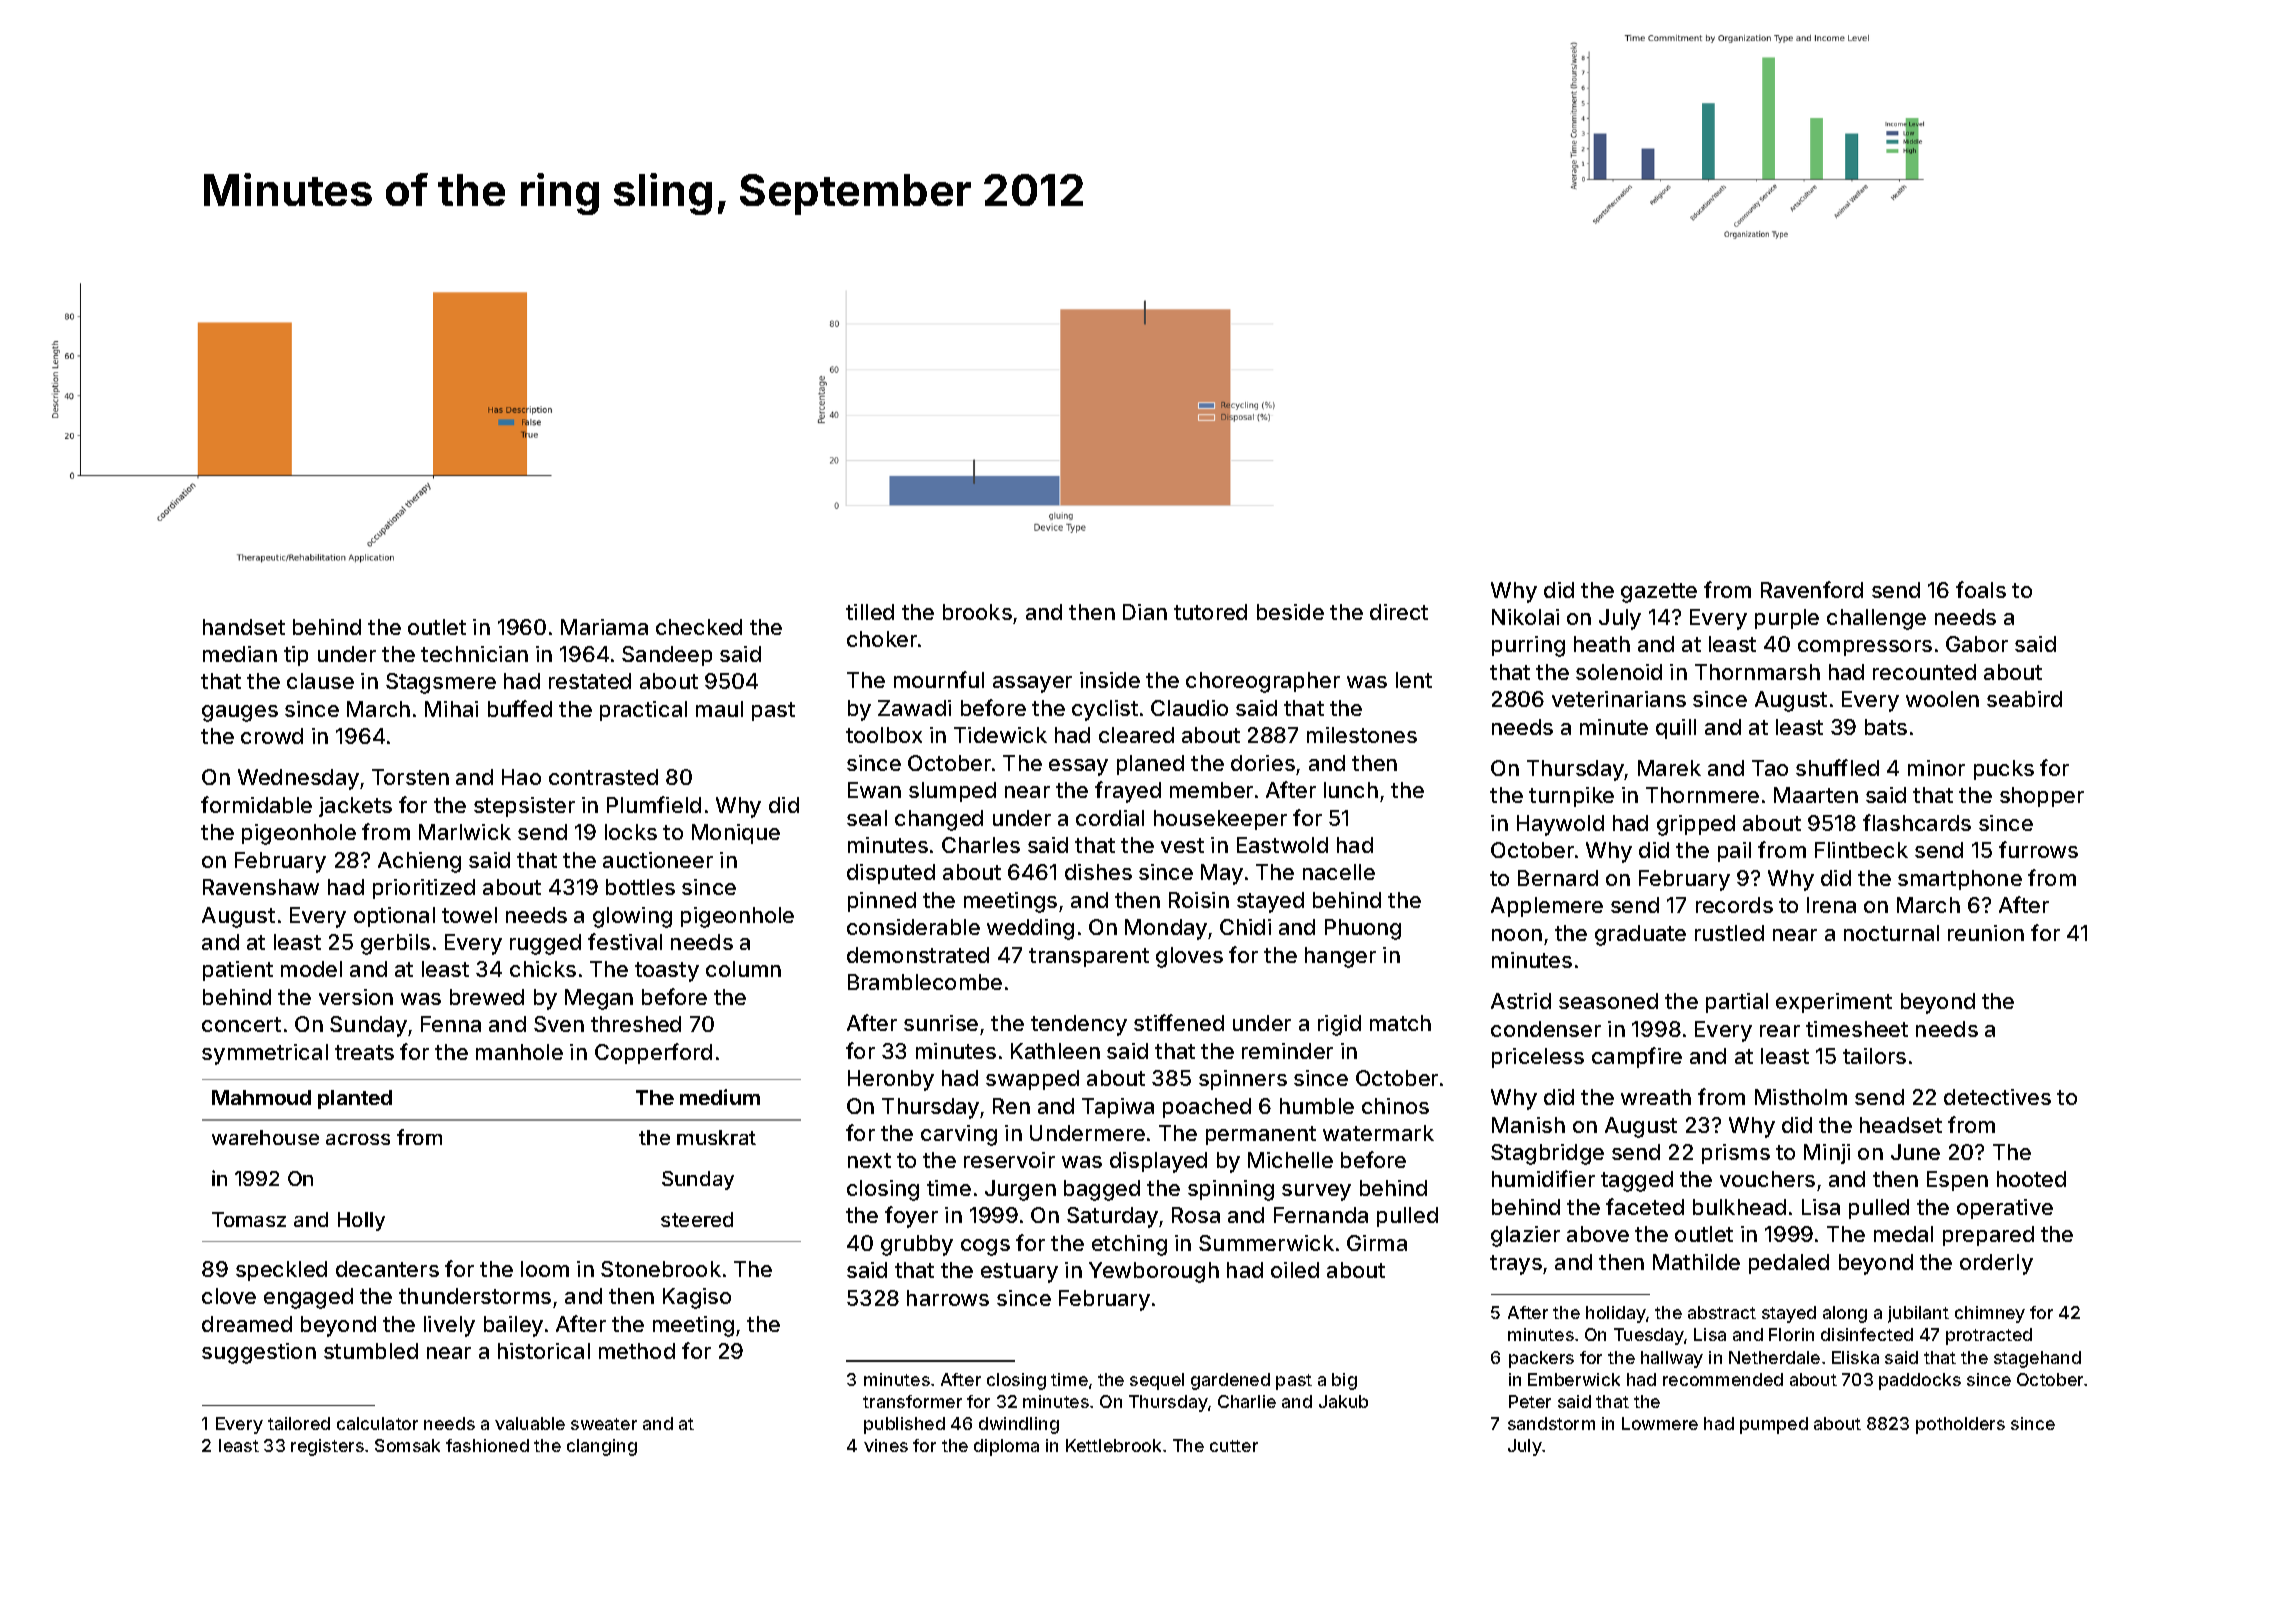 Image resolution: width=2292 pixels, height=1620 pixels. Describe the element at coordinates (244, 627) in the screenshot. I see `handset` at that location.
